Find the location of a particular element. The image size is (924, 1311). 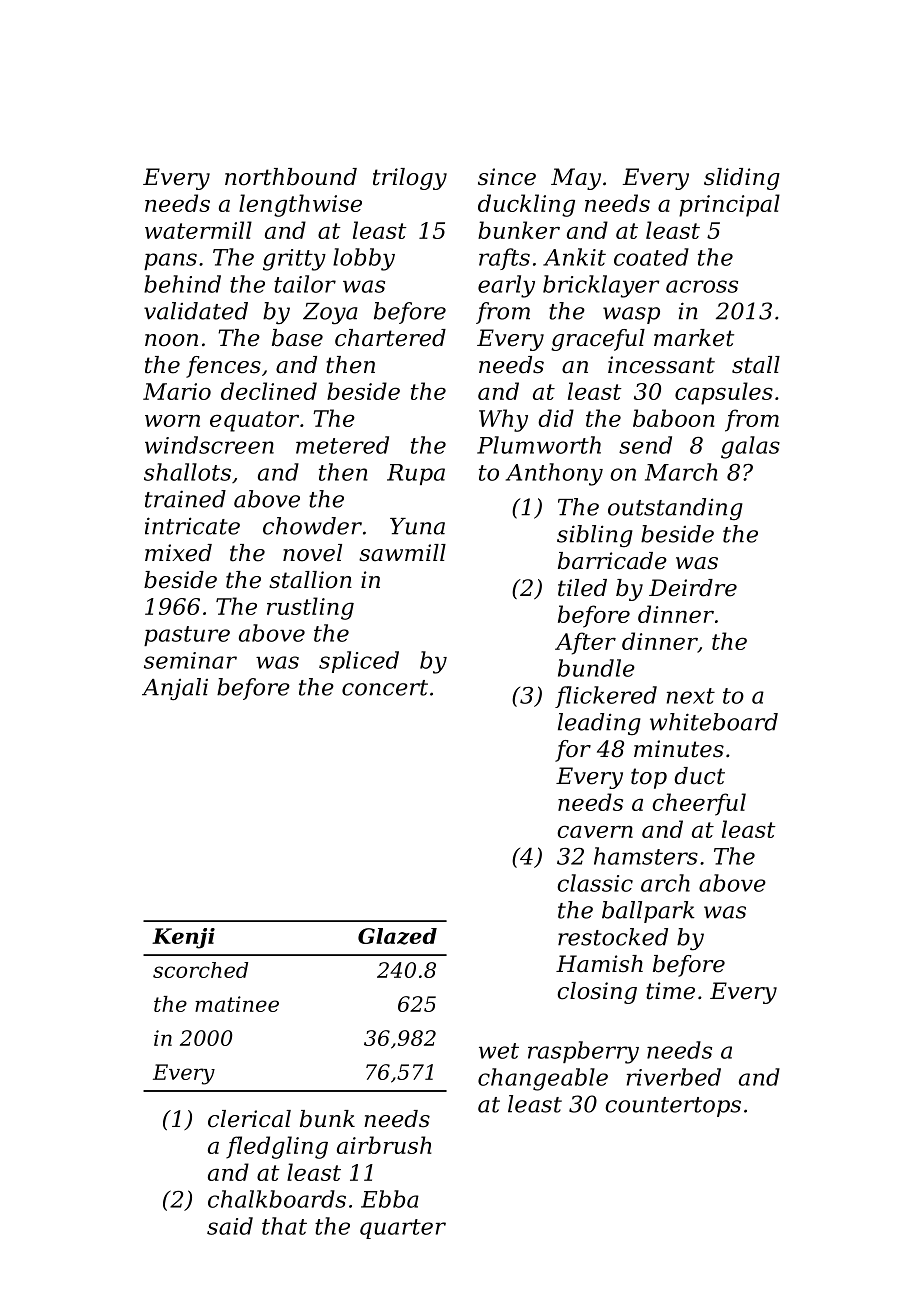

Kenji is located at coordinates (183, 938).
